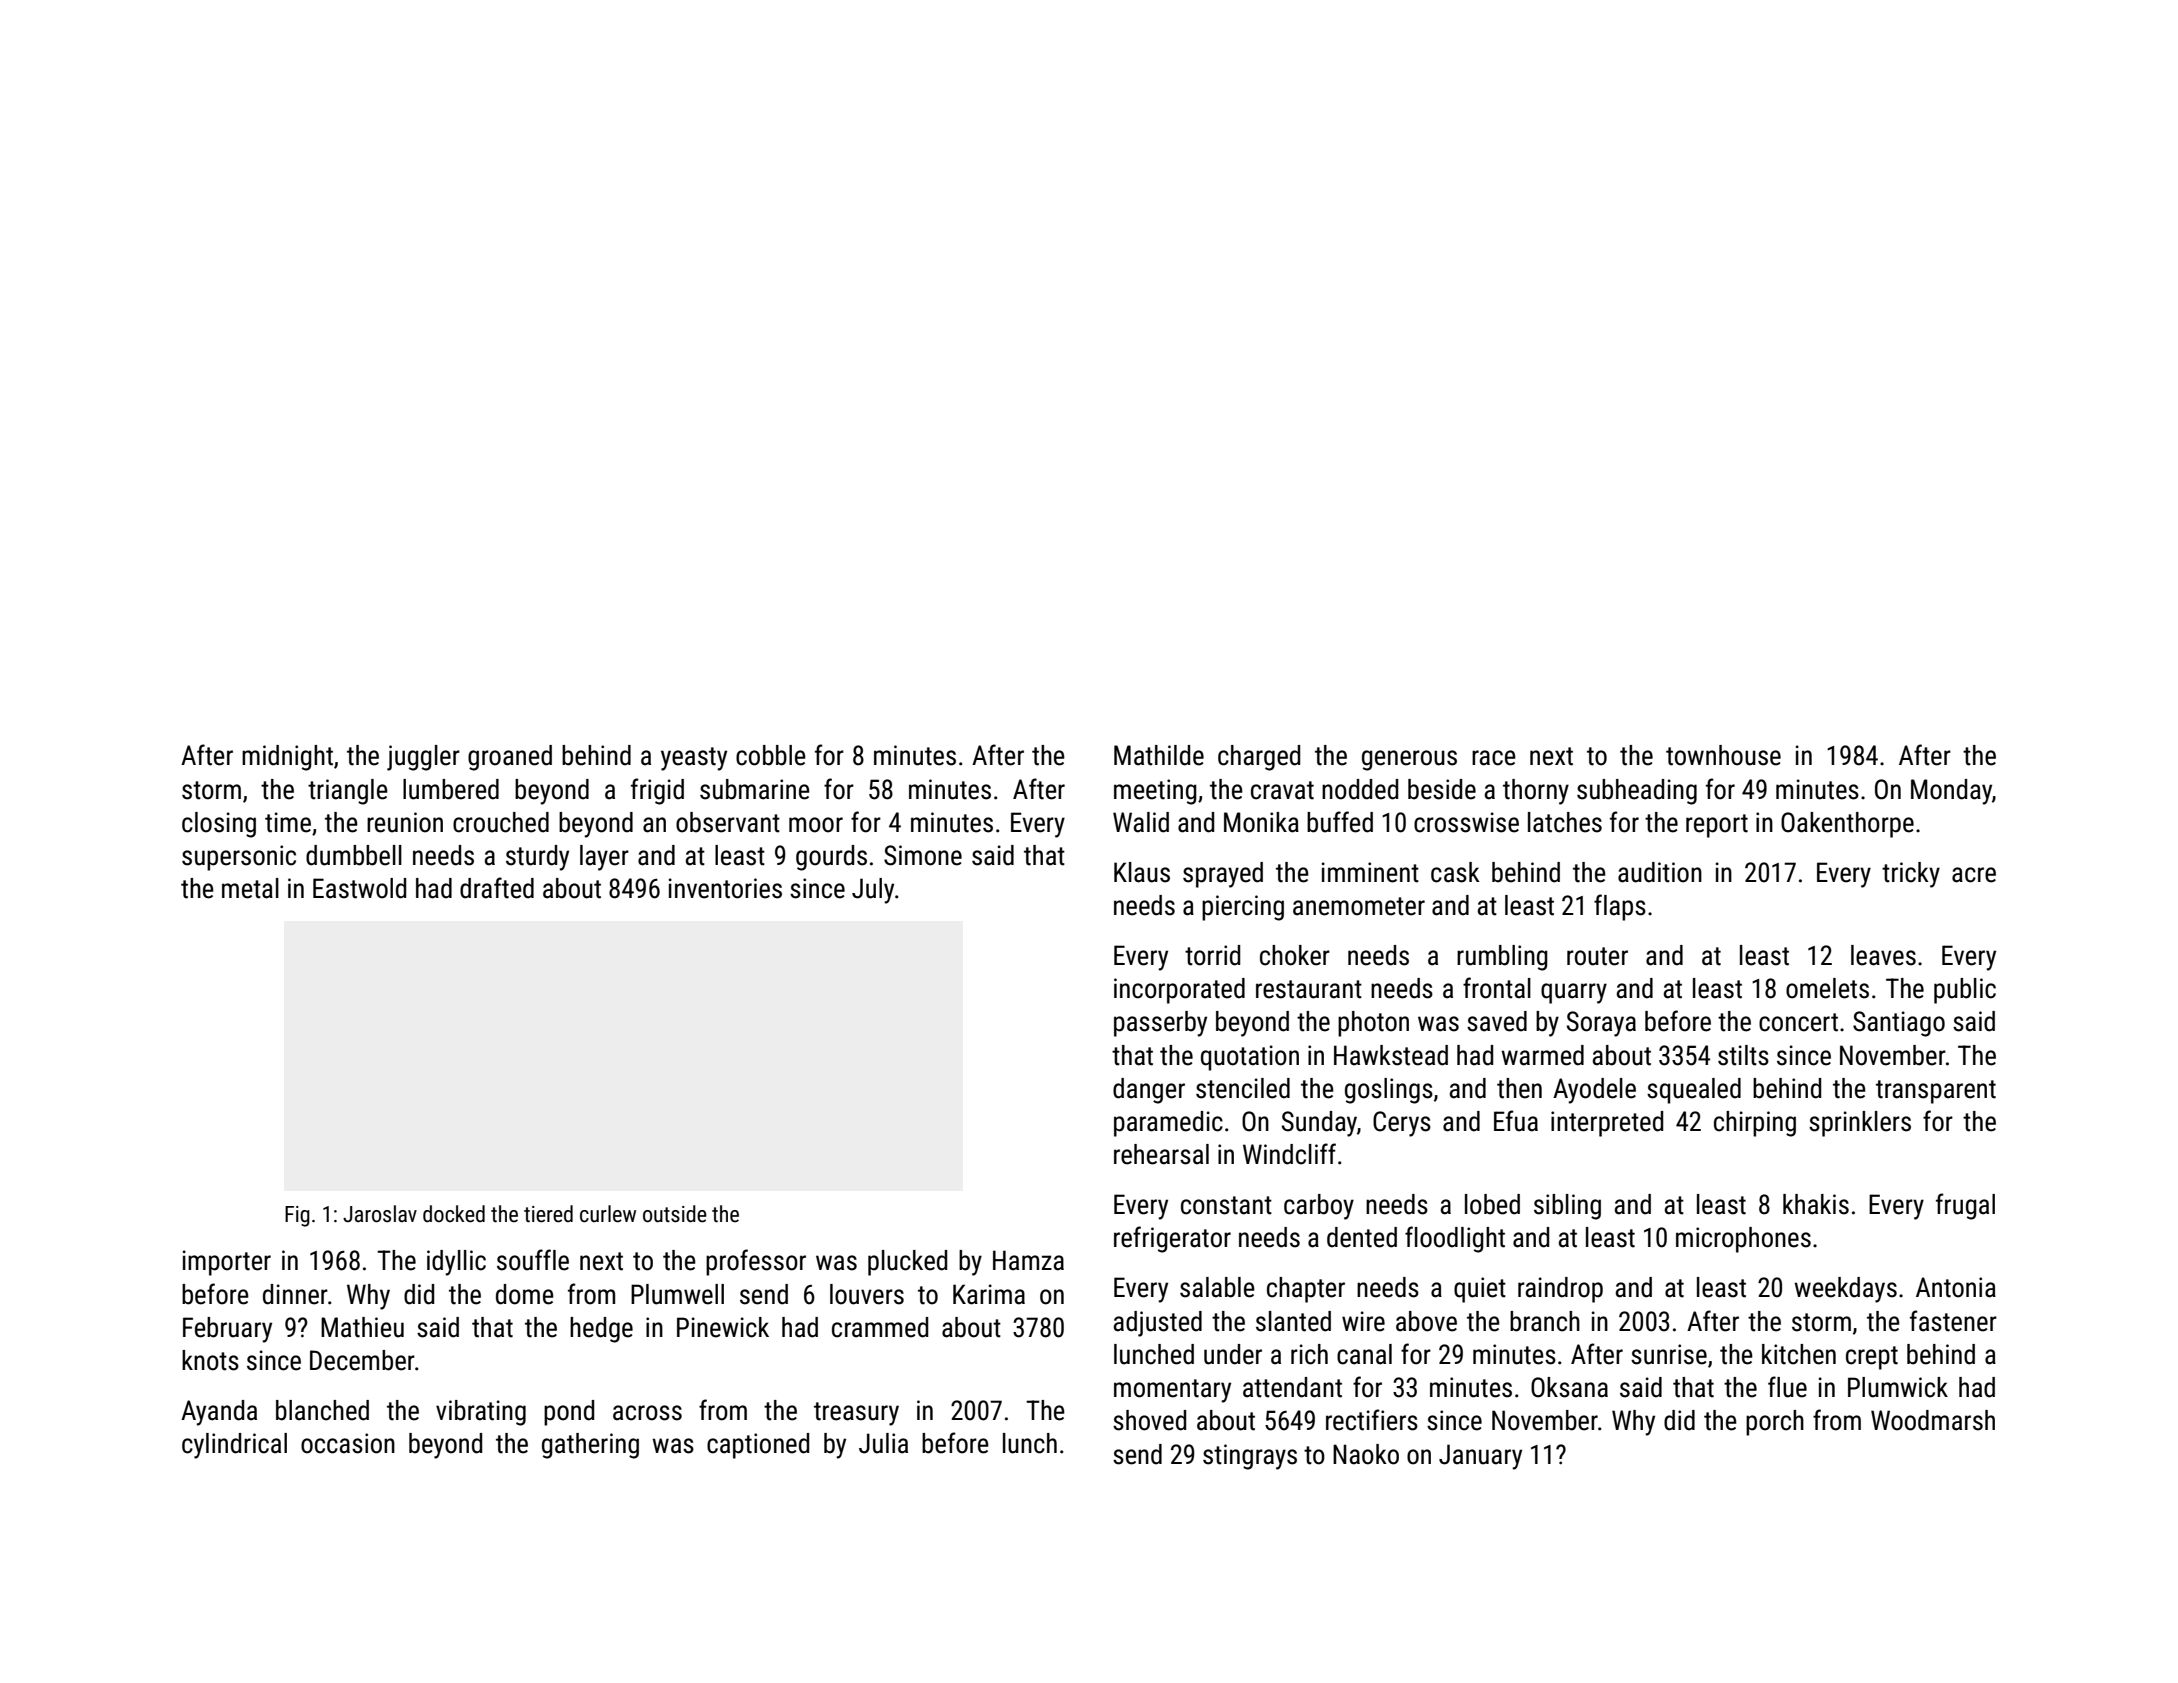 The height and width of the screenshot is (1683, 2178). Describe the element at coordinates (1798, 1022) in the screenshot. I see `concert` at that location.
